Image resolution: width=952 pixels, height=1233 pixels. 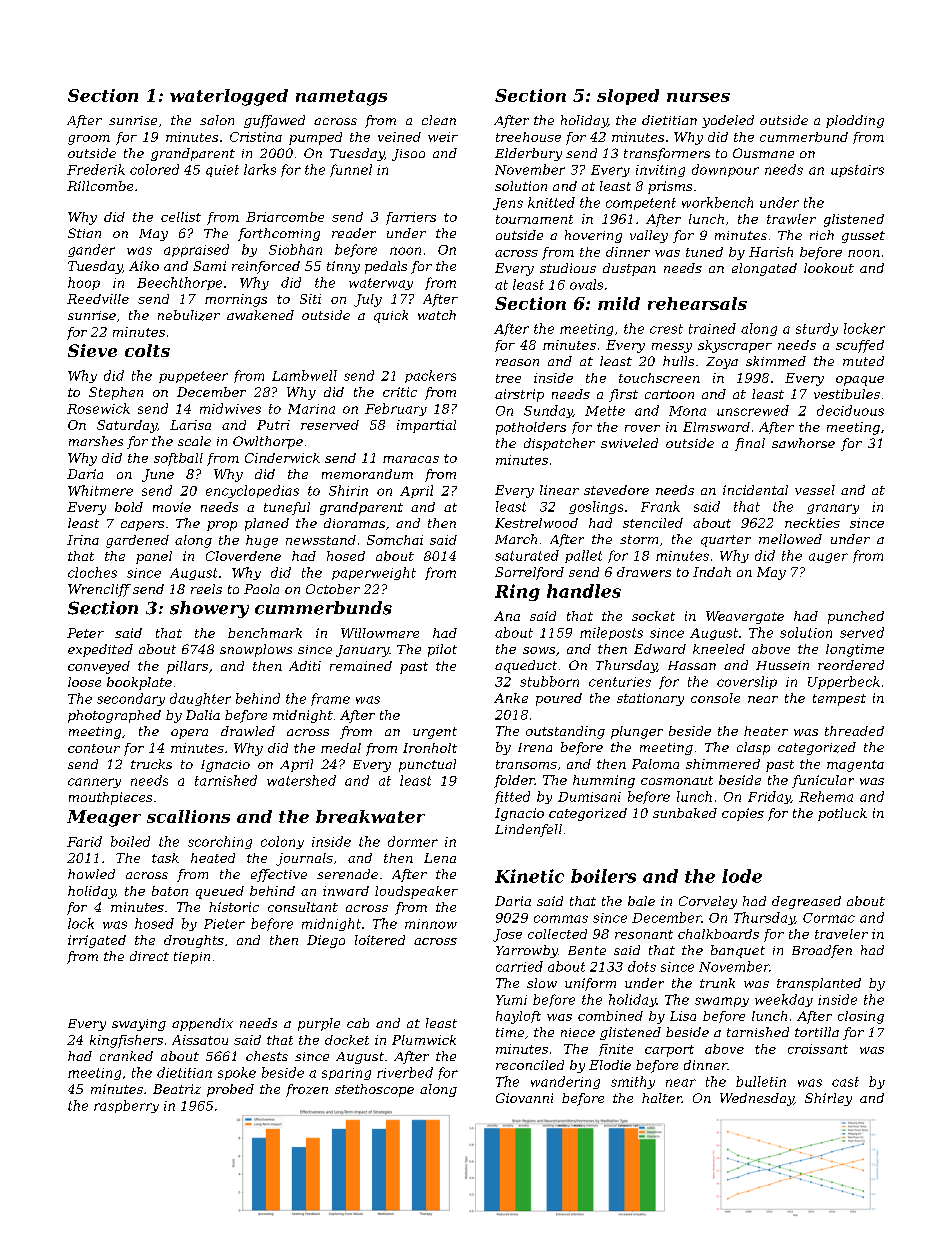 What do you see at coordinates (85, 633) in the image?
I see `Peter` at bounding box center [85, 633].
